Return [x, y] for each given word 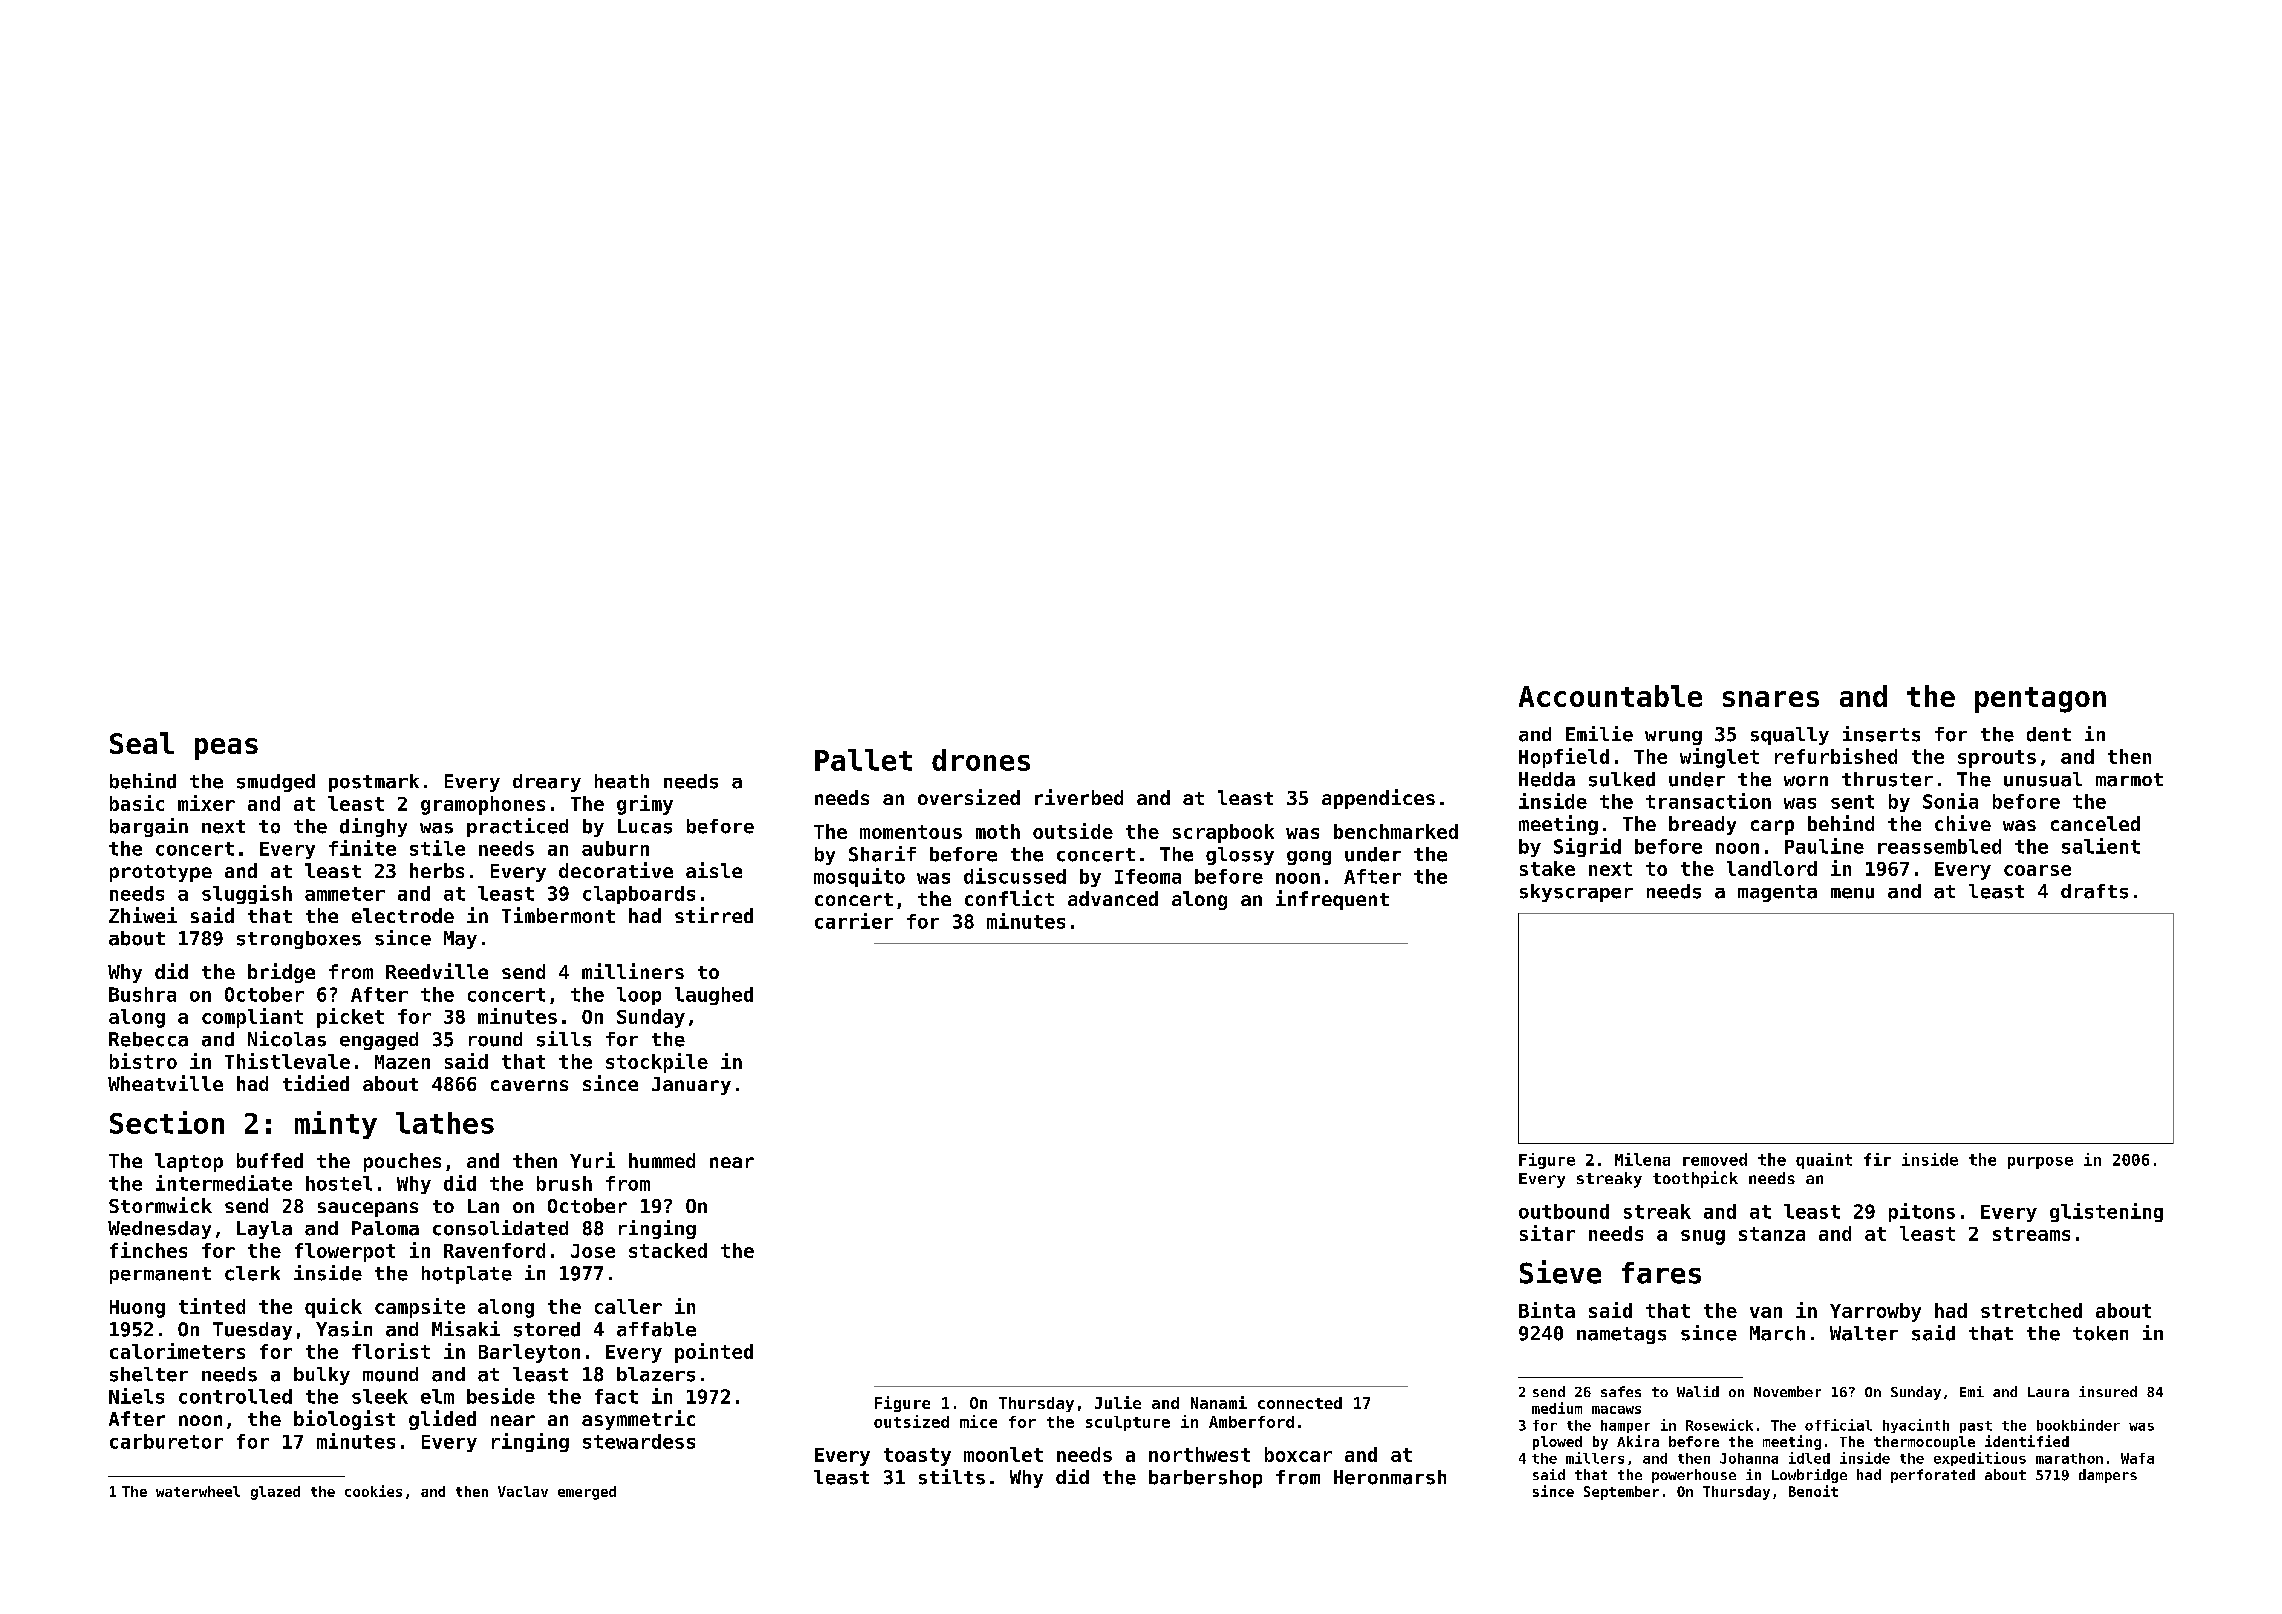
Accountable [1610, 696]
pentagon [2040, 700]
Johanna [1749, 1458]
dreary [547, 783]
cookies [373, 1491]
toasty [917, 1457]
